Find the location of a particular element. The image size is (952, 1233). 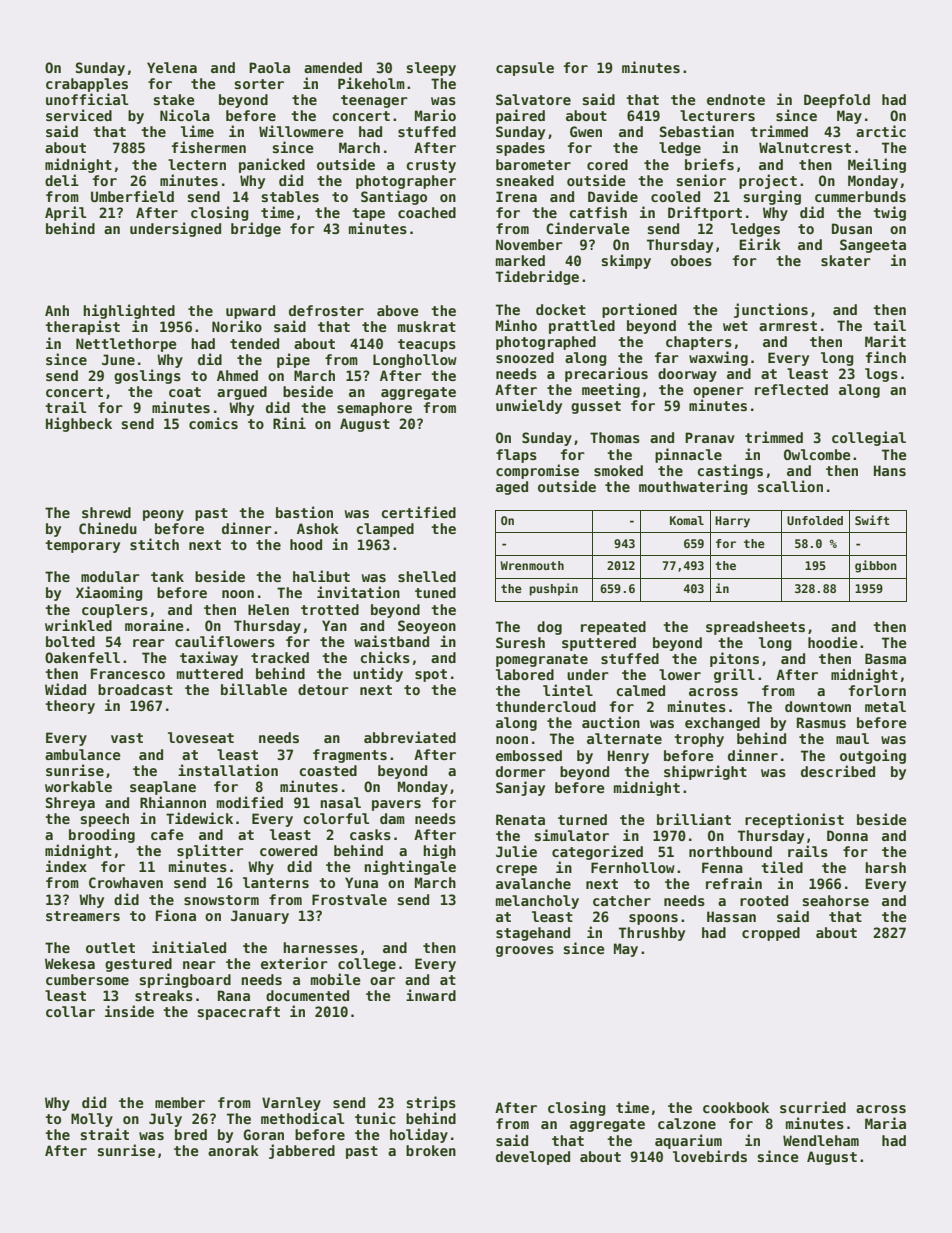

Deepfold is located at coordinates (837, 101).
